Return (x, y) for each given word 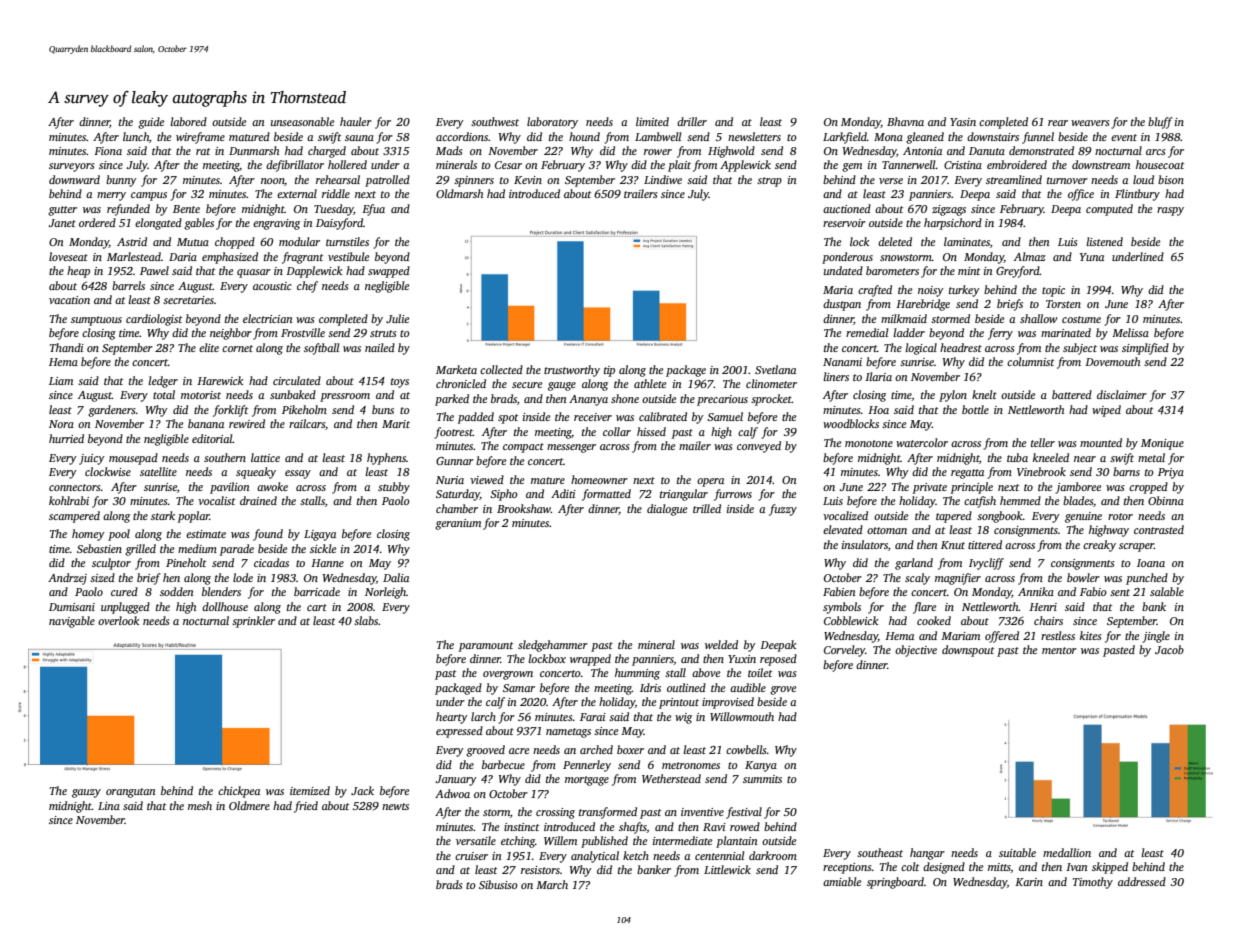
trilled (707, 508)
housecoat (1160, 164)
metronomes (691, 765)
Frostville (303, 332)
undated (843, 270)
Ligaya (320, 535)
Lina (109, 806)
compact (523, 448)
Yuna (1092, 257)
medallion (1067, 852)
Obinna (1166, 500)
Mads (449, 150)
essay (298, 474)
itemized (310, 790)
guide (151, 123)
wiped (1106, 411)
